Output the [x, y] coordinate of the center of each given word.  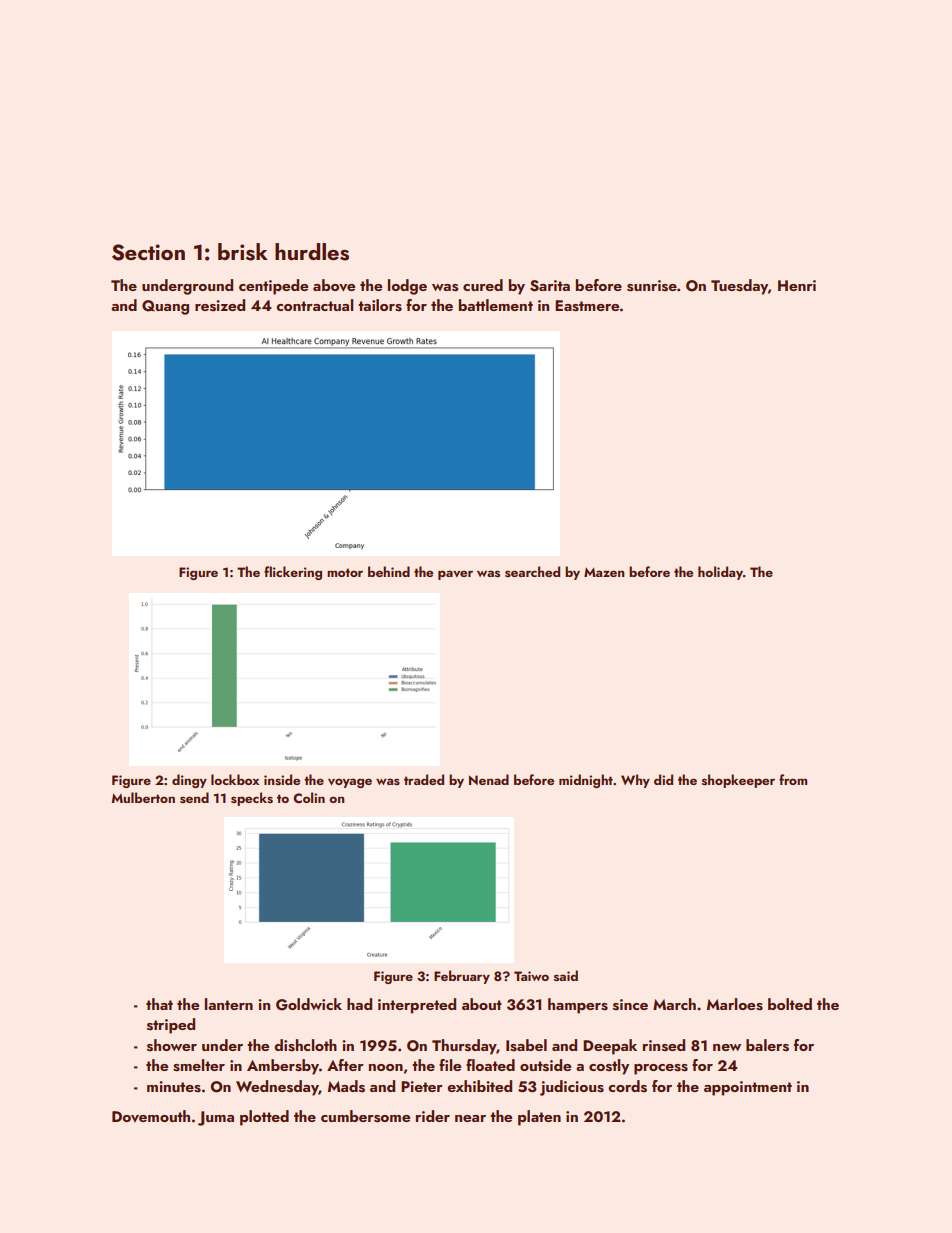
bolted [790, 1004]
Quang [165, 307]
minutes [174, 1087]
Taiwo [531, 976]
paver [455, 575]
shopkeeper [738, 781]
